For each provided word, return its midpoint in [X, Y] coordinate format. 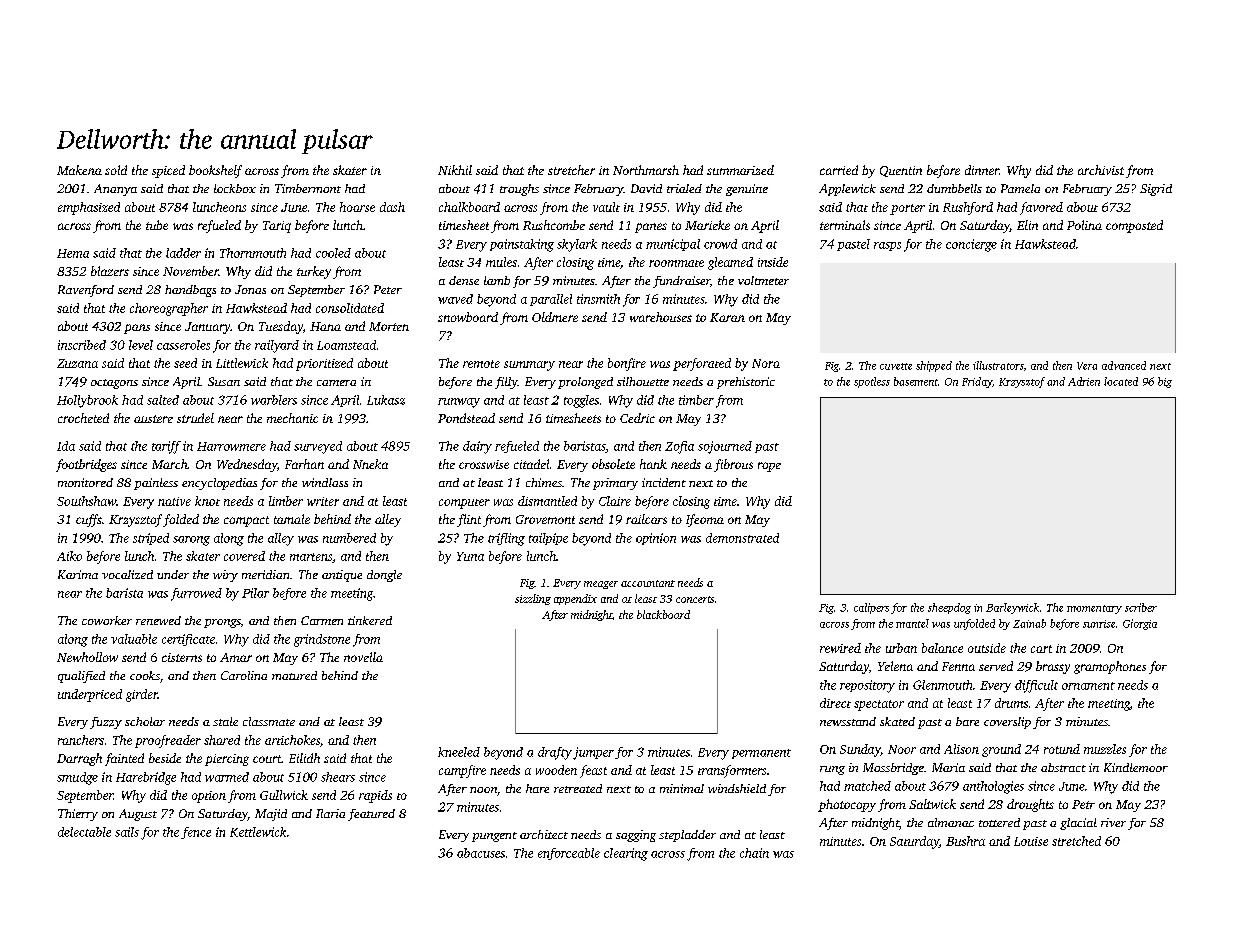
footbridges [86, 465]
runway [459, 403]
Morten [389, 326]
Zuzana [77, 363]
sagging [636, 836]
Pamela [1020, 188]
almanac [951, 822]
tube [157, 225]
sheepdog [949, 608]
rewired [840, 648]
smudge [77, 778]
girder [142, 695]
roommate [676, 263]
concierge [971, 245]
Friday [977, 382]
